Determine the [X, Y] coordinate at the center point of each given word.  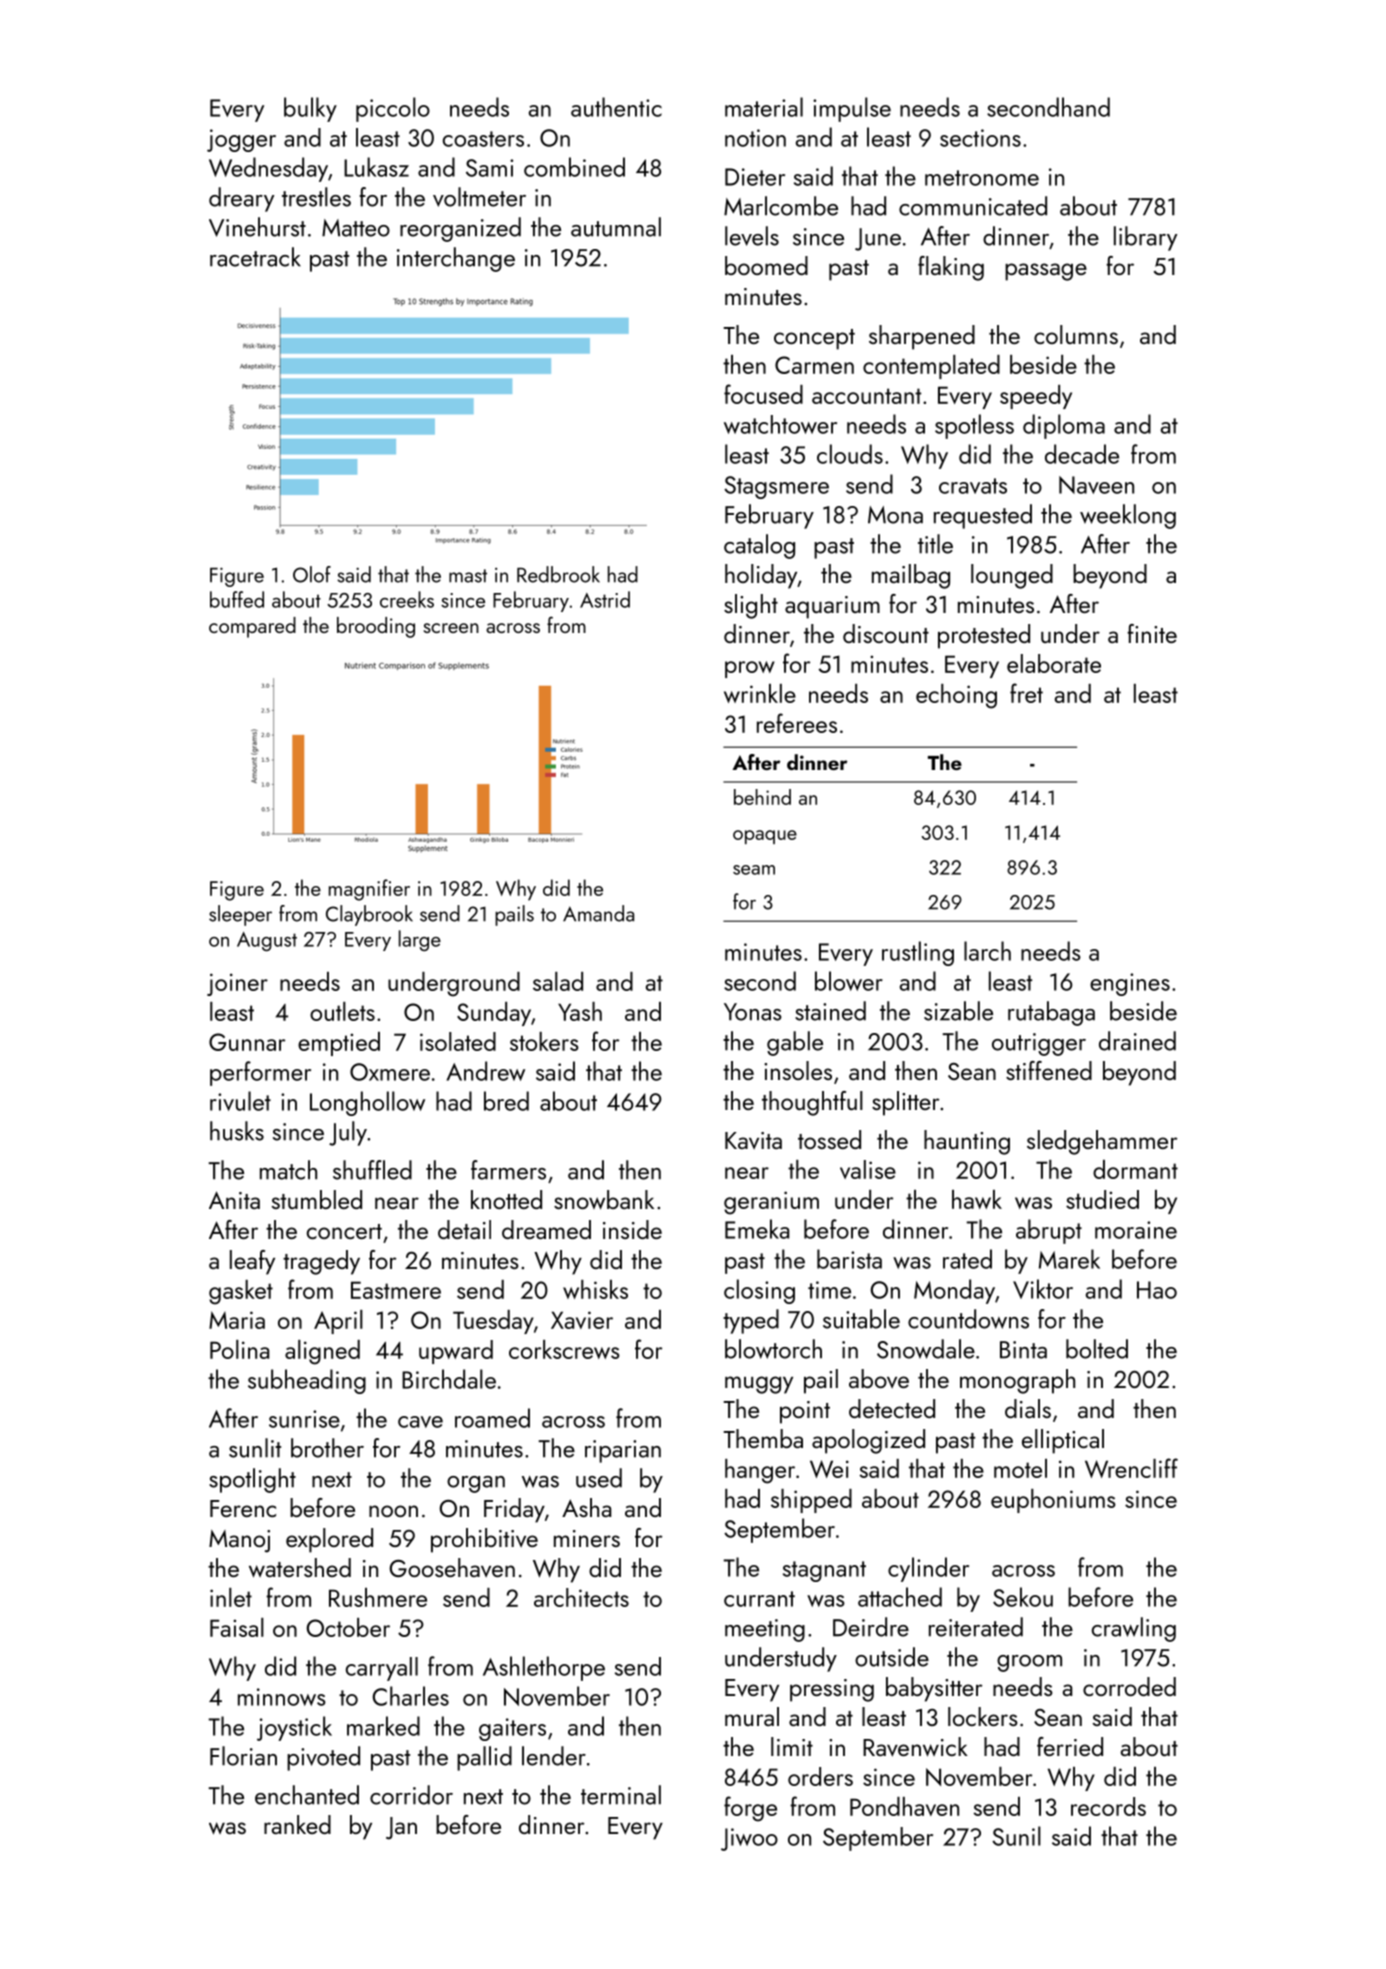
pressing [832, 1690]
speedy [1036, 397]
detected [892, 1408]
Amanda [598, 913]
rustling [918, 953]
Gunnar [247, 1042]
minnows [282, 1697]
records [1108, 1806]
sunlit [255, 1448]
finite [1152, 633]
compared [252, 627]
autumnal [616, 227]
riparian [623, 1451]
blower [849, 981]
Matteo [356, 228]
